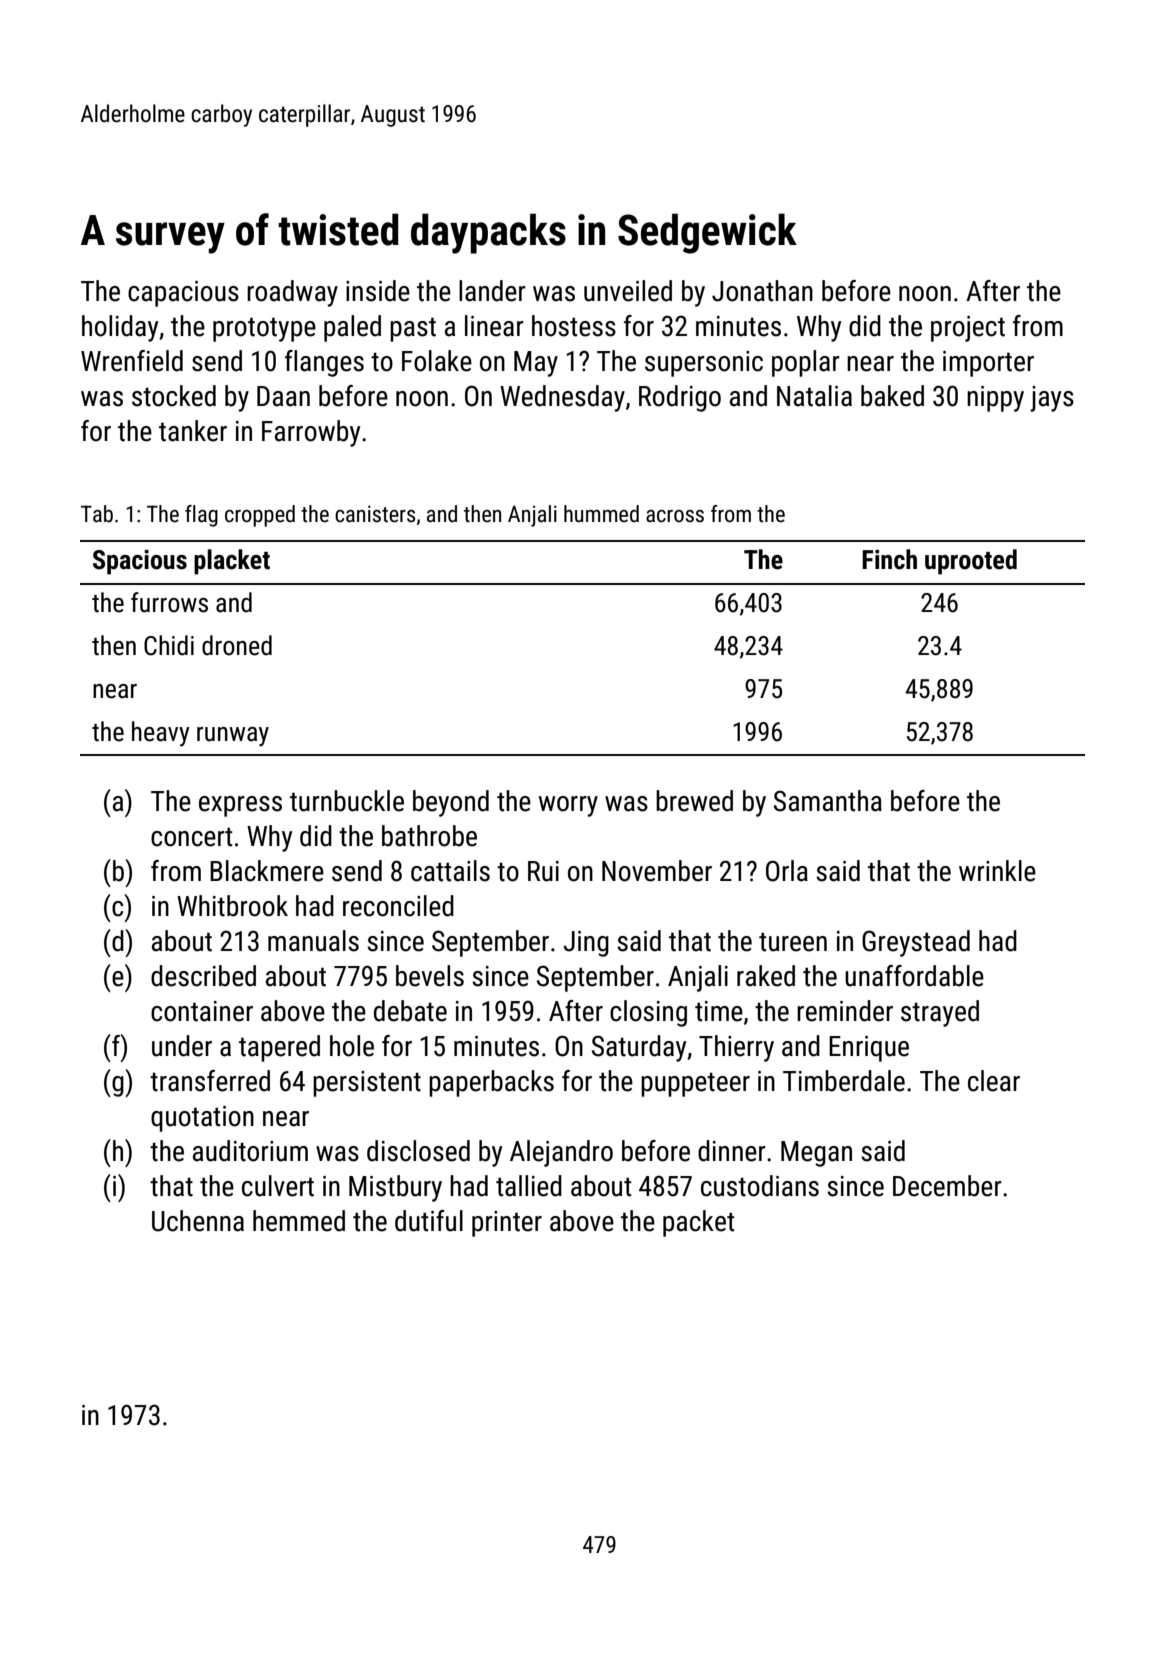  What do you see at coordinates (299, 1221) in the page?
I see `hemmed` at bounding box center [299, 1221].
